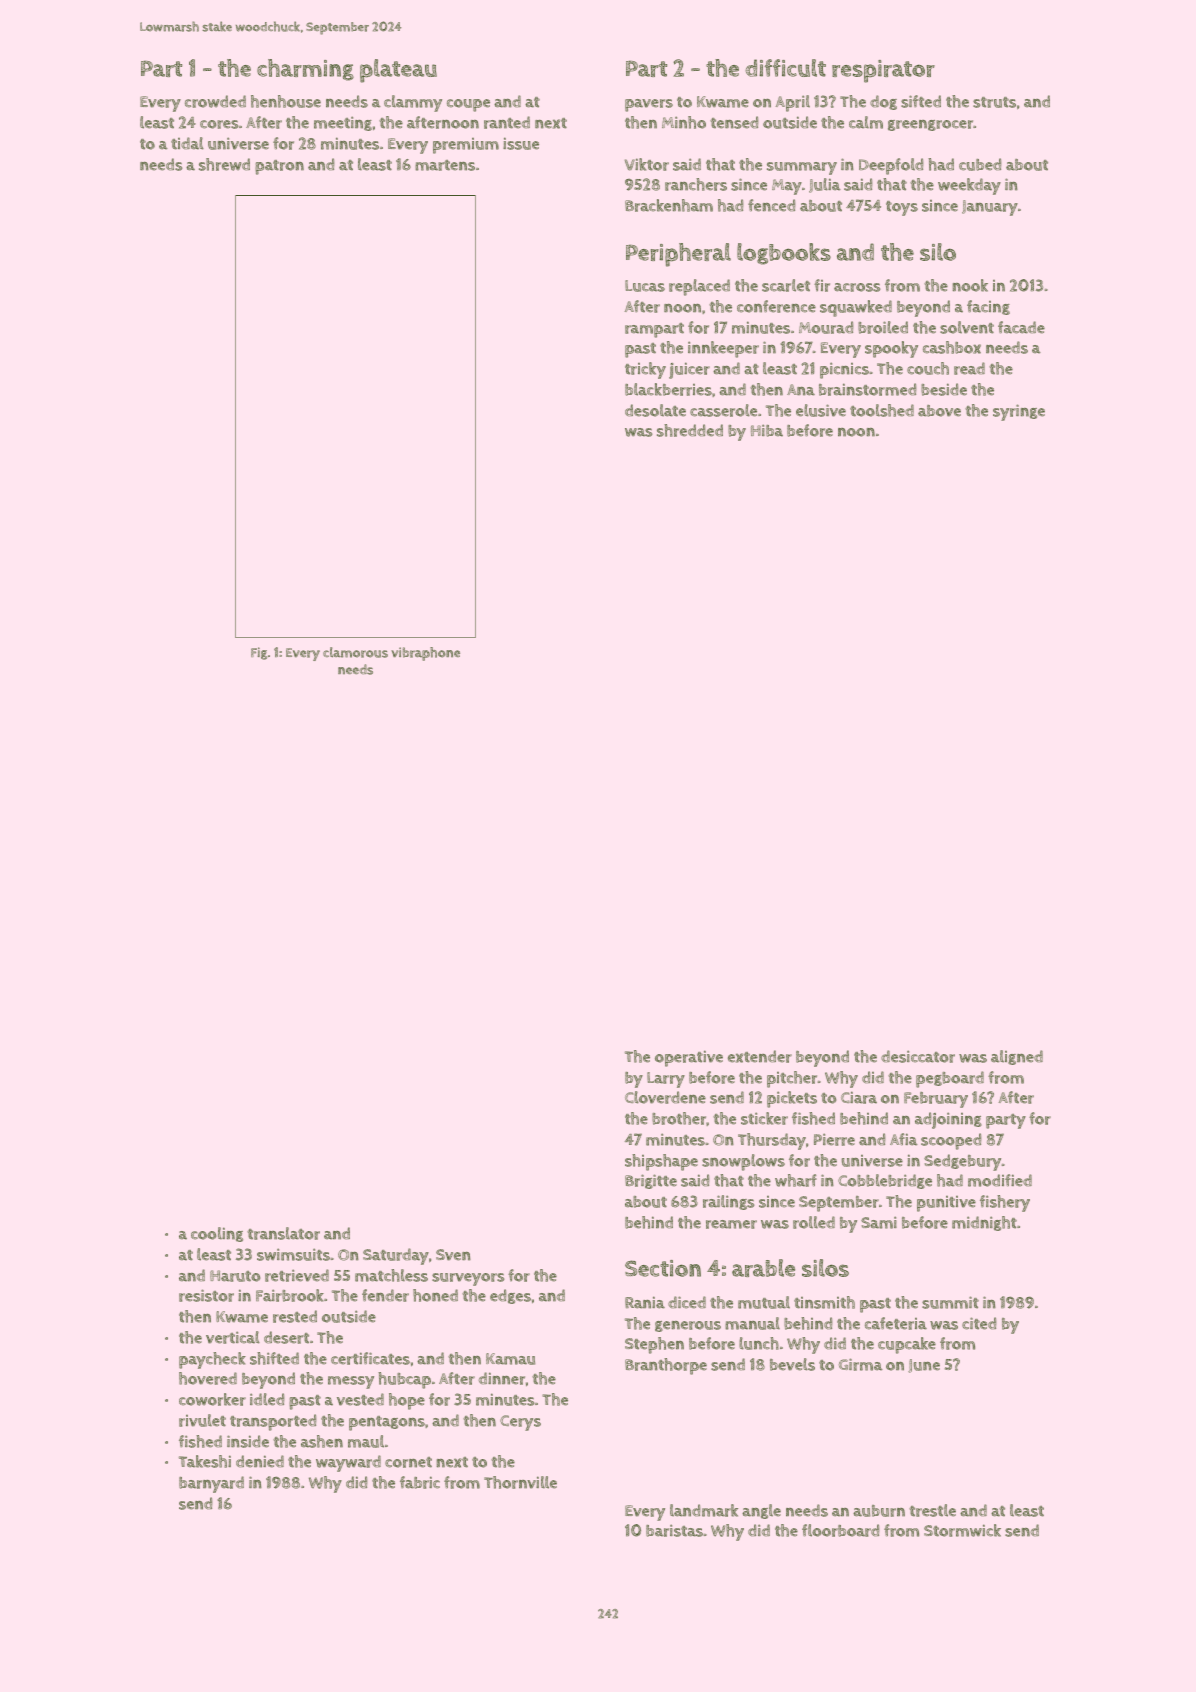  Describe the element at coordinates (690, 430) in the document. I see `shredded` at that location.
